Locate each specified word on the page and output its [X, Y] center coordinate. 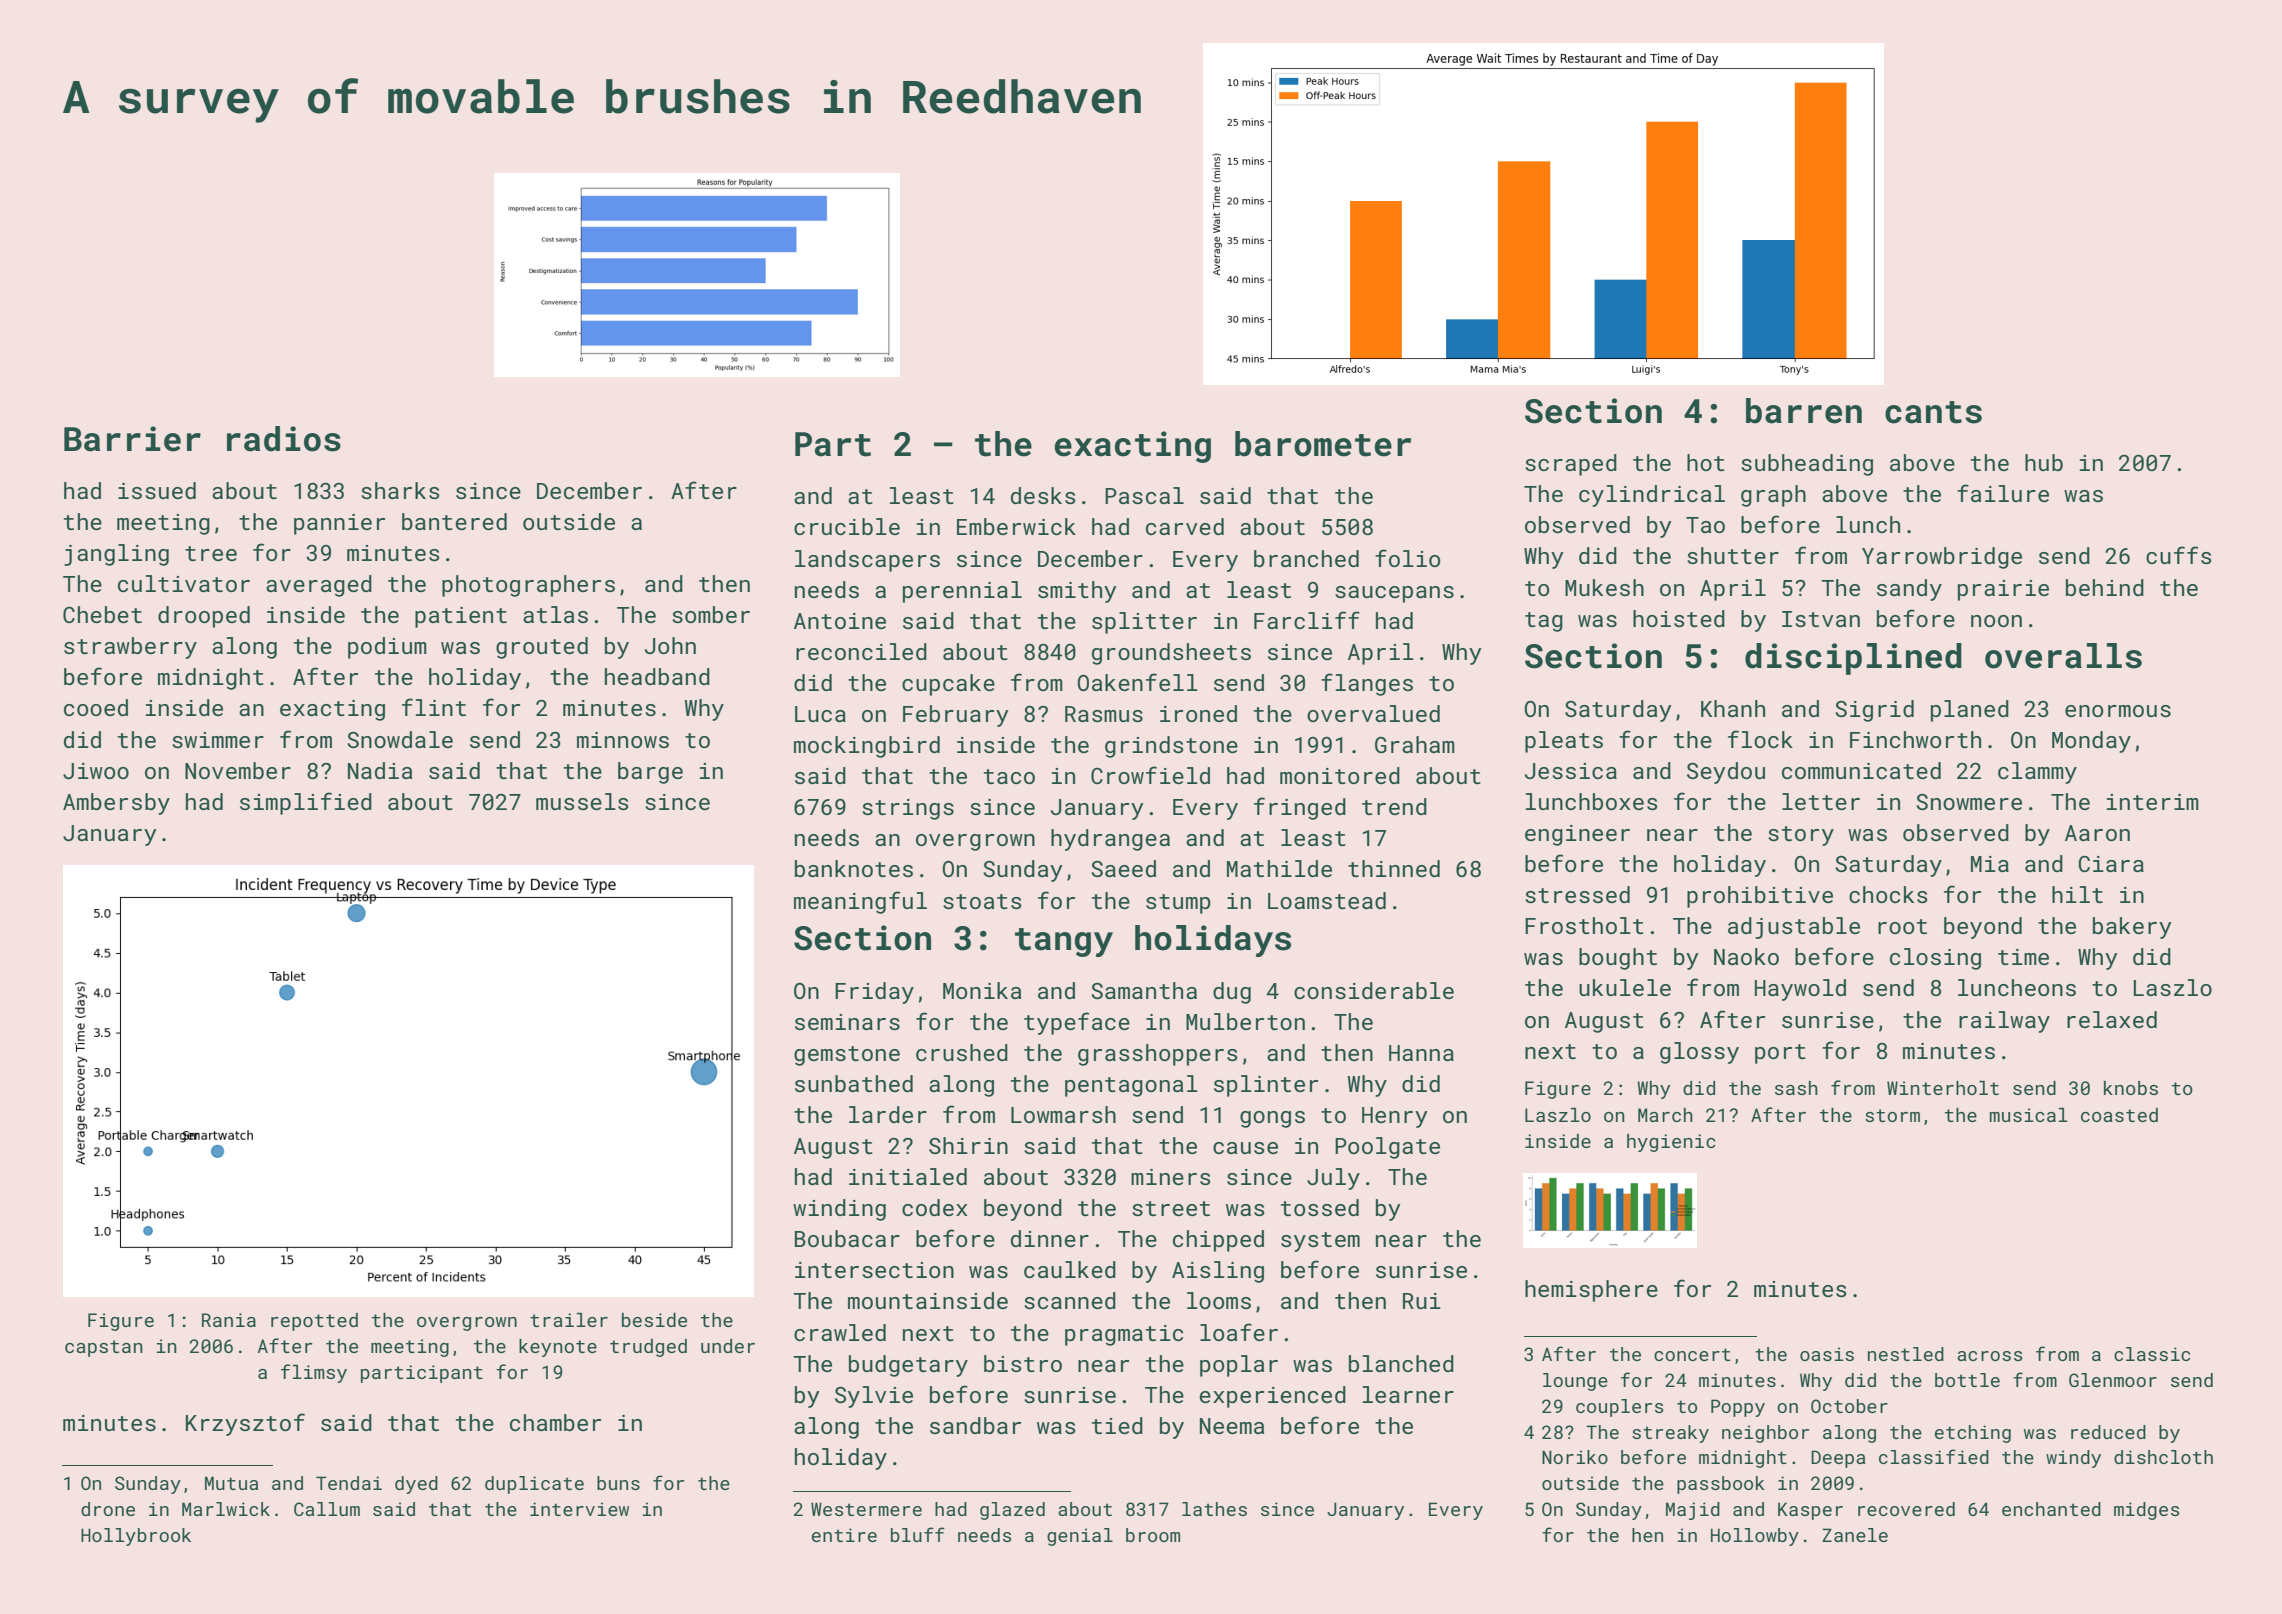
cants [1933, 412]
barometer [1323, 444]
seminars [847, 1022]
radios [284, 439]
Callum [327, 1509]
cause [1245, 1148]
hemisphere [1591, 1291]
